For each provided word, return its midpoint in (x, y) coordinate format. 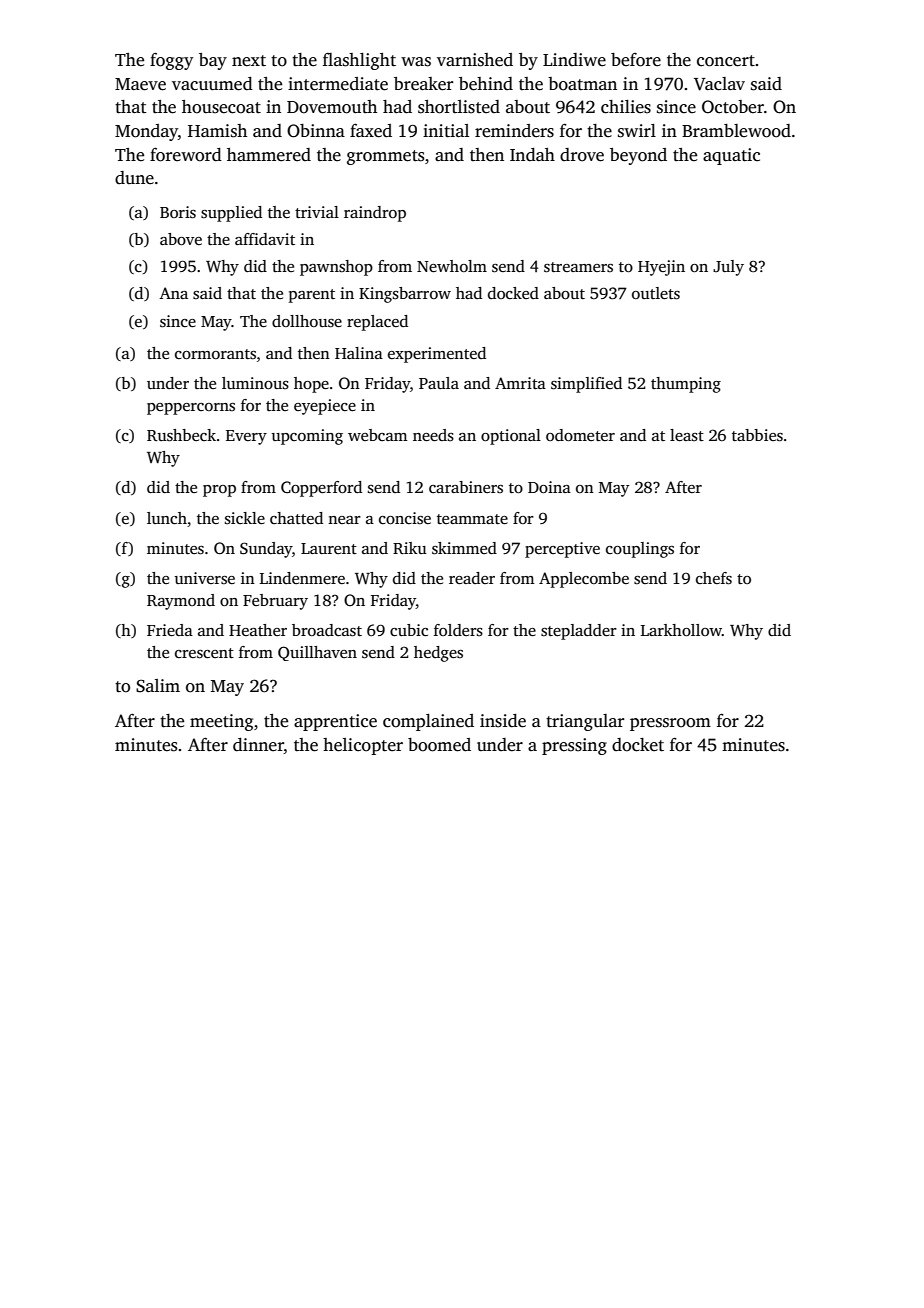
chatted (296, 518)
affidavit (265, 239)
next (249, 61)
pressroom (670, 724)
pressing (574, 746)
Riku (410, 548)
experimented (437, 355)
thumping (686, 385)
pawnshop (336, 268)
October (733, 107)
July (728, 268)
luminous (255, 383)
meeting (221, 722)
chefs (714, 578)
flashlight (359, 61)
